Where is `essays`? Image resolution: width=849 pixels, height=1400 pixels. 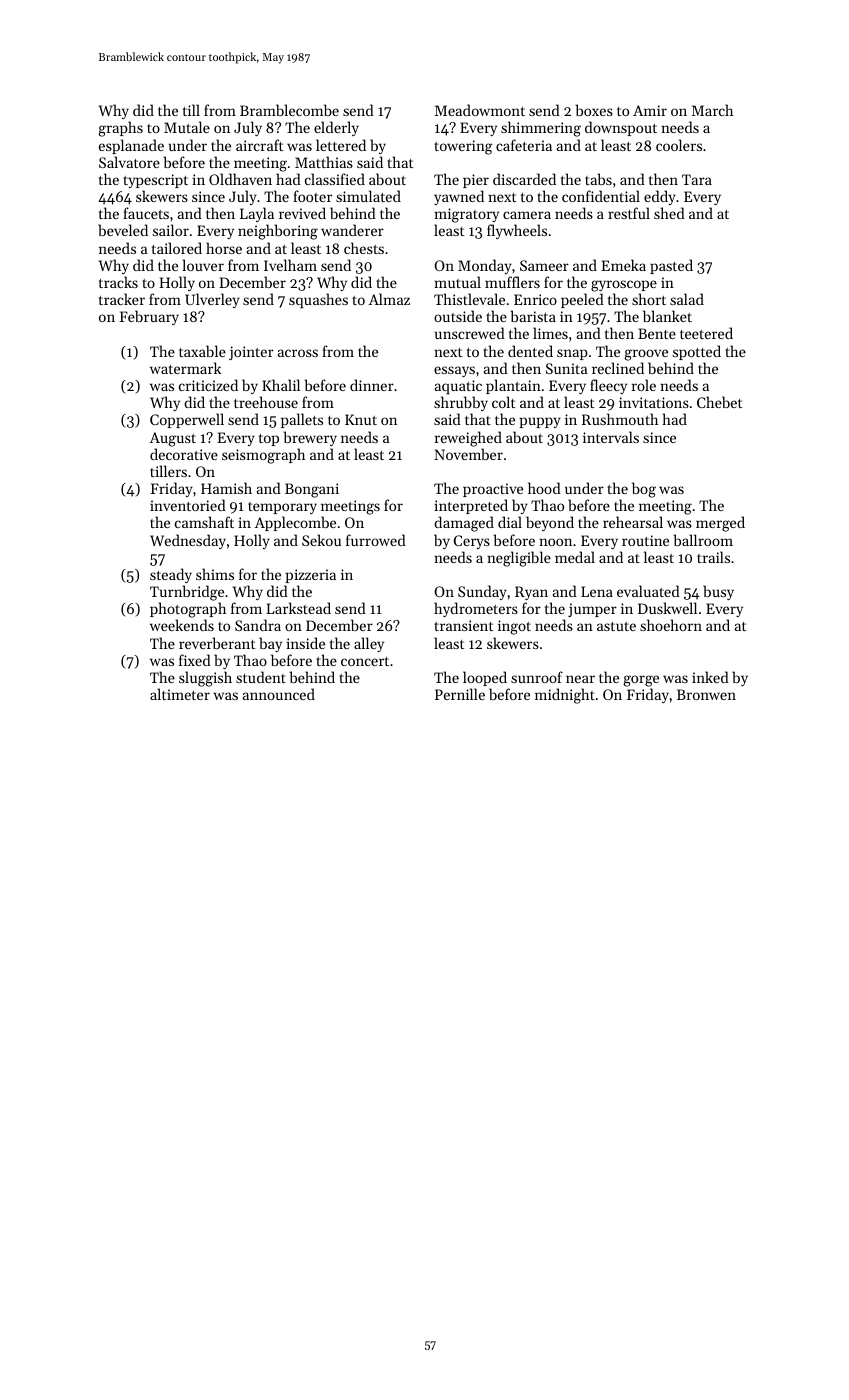 essays is located at coordinates (454, 371).
